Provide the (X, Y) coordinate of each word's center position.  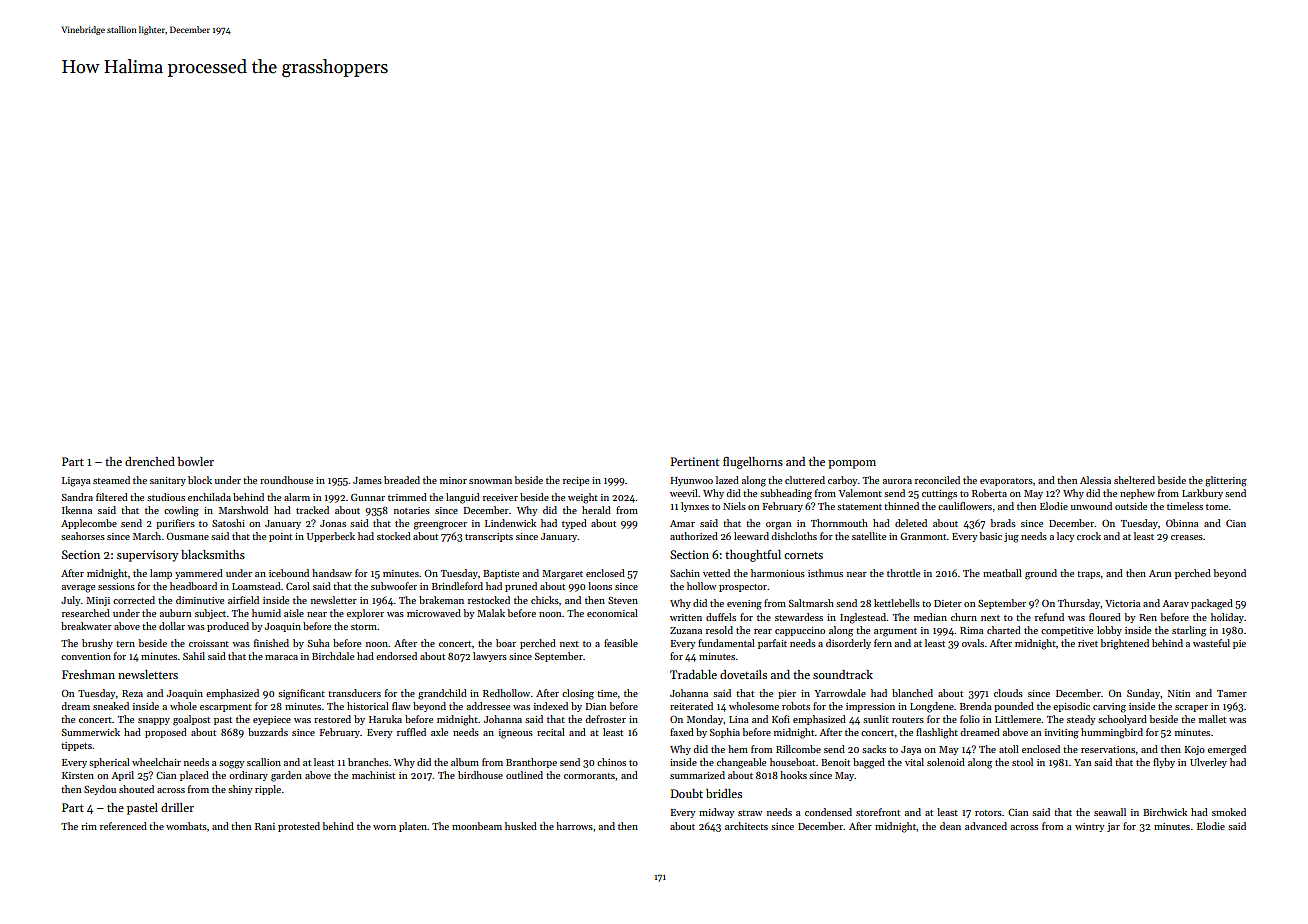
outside (1131, 506)
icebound (289, 573)
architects (746, 826)
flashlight (937, 733)
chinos (611, 762)
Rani (265, 826)
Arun (1160, 573)
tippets (76, 746)
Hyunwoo (692, 481)
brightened (1125, 644)
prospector (743, 588)
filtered (112, 497)
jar (1113, 827)
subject (210, 614)
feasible (621, 643)
